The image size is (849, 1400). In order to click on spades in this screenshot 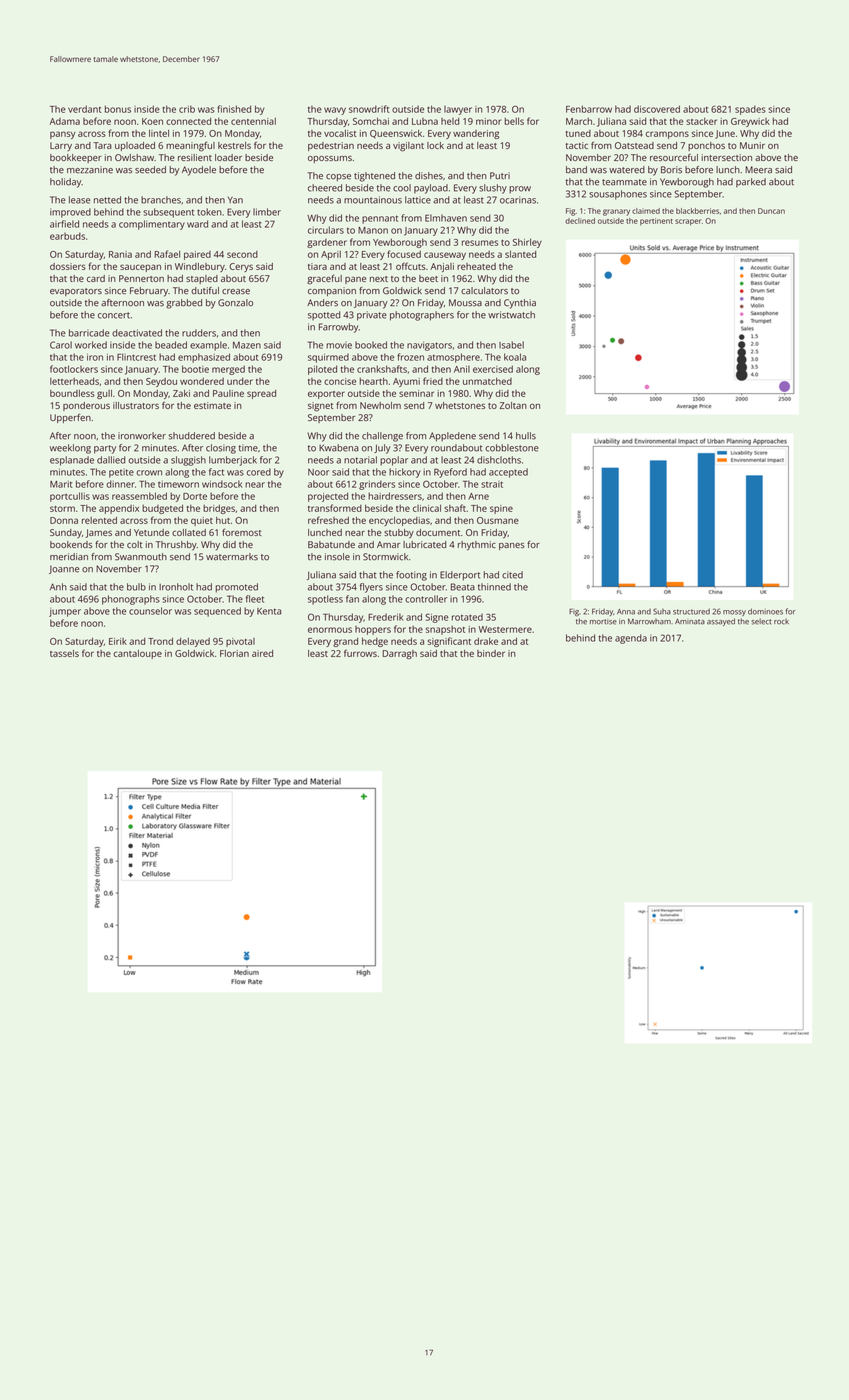, I will do `click(750, 110)`.
